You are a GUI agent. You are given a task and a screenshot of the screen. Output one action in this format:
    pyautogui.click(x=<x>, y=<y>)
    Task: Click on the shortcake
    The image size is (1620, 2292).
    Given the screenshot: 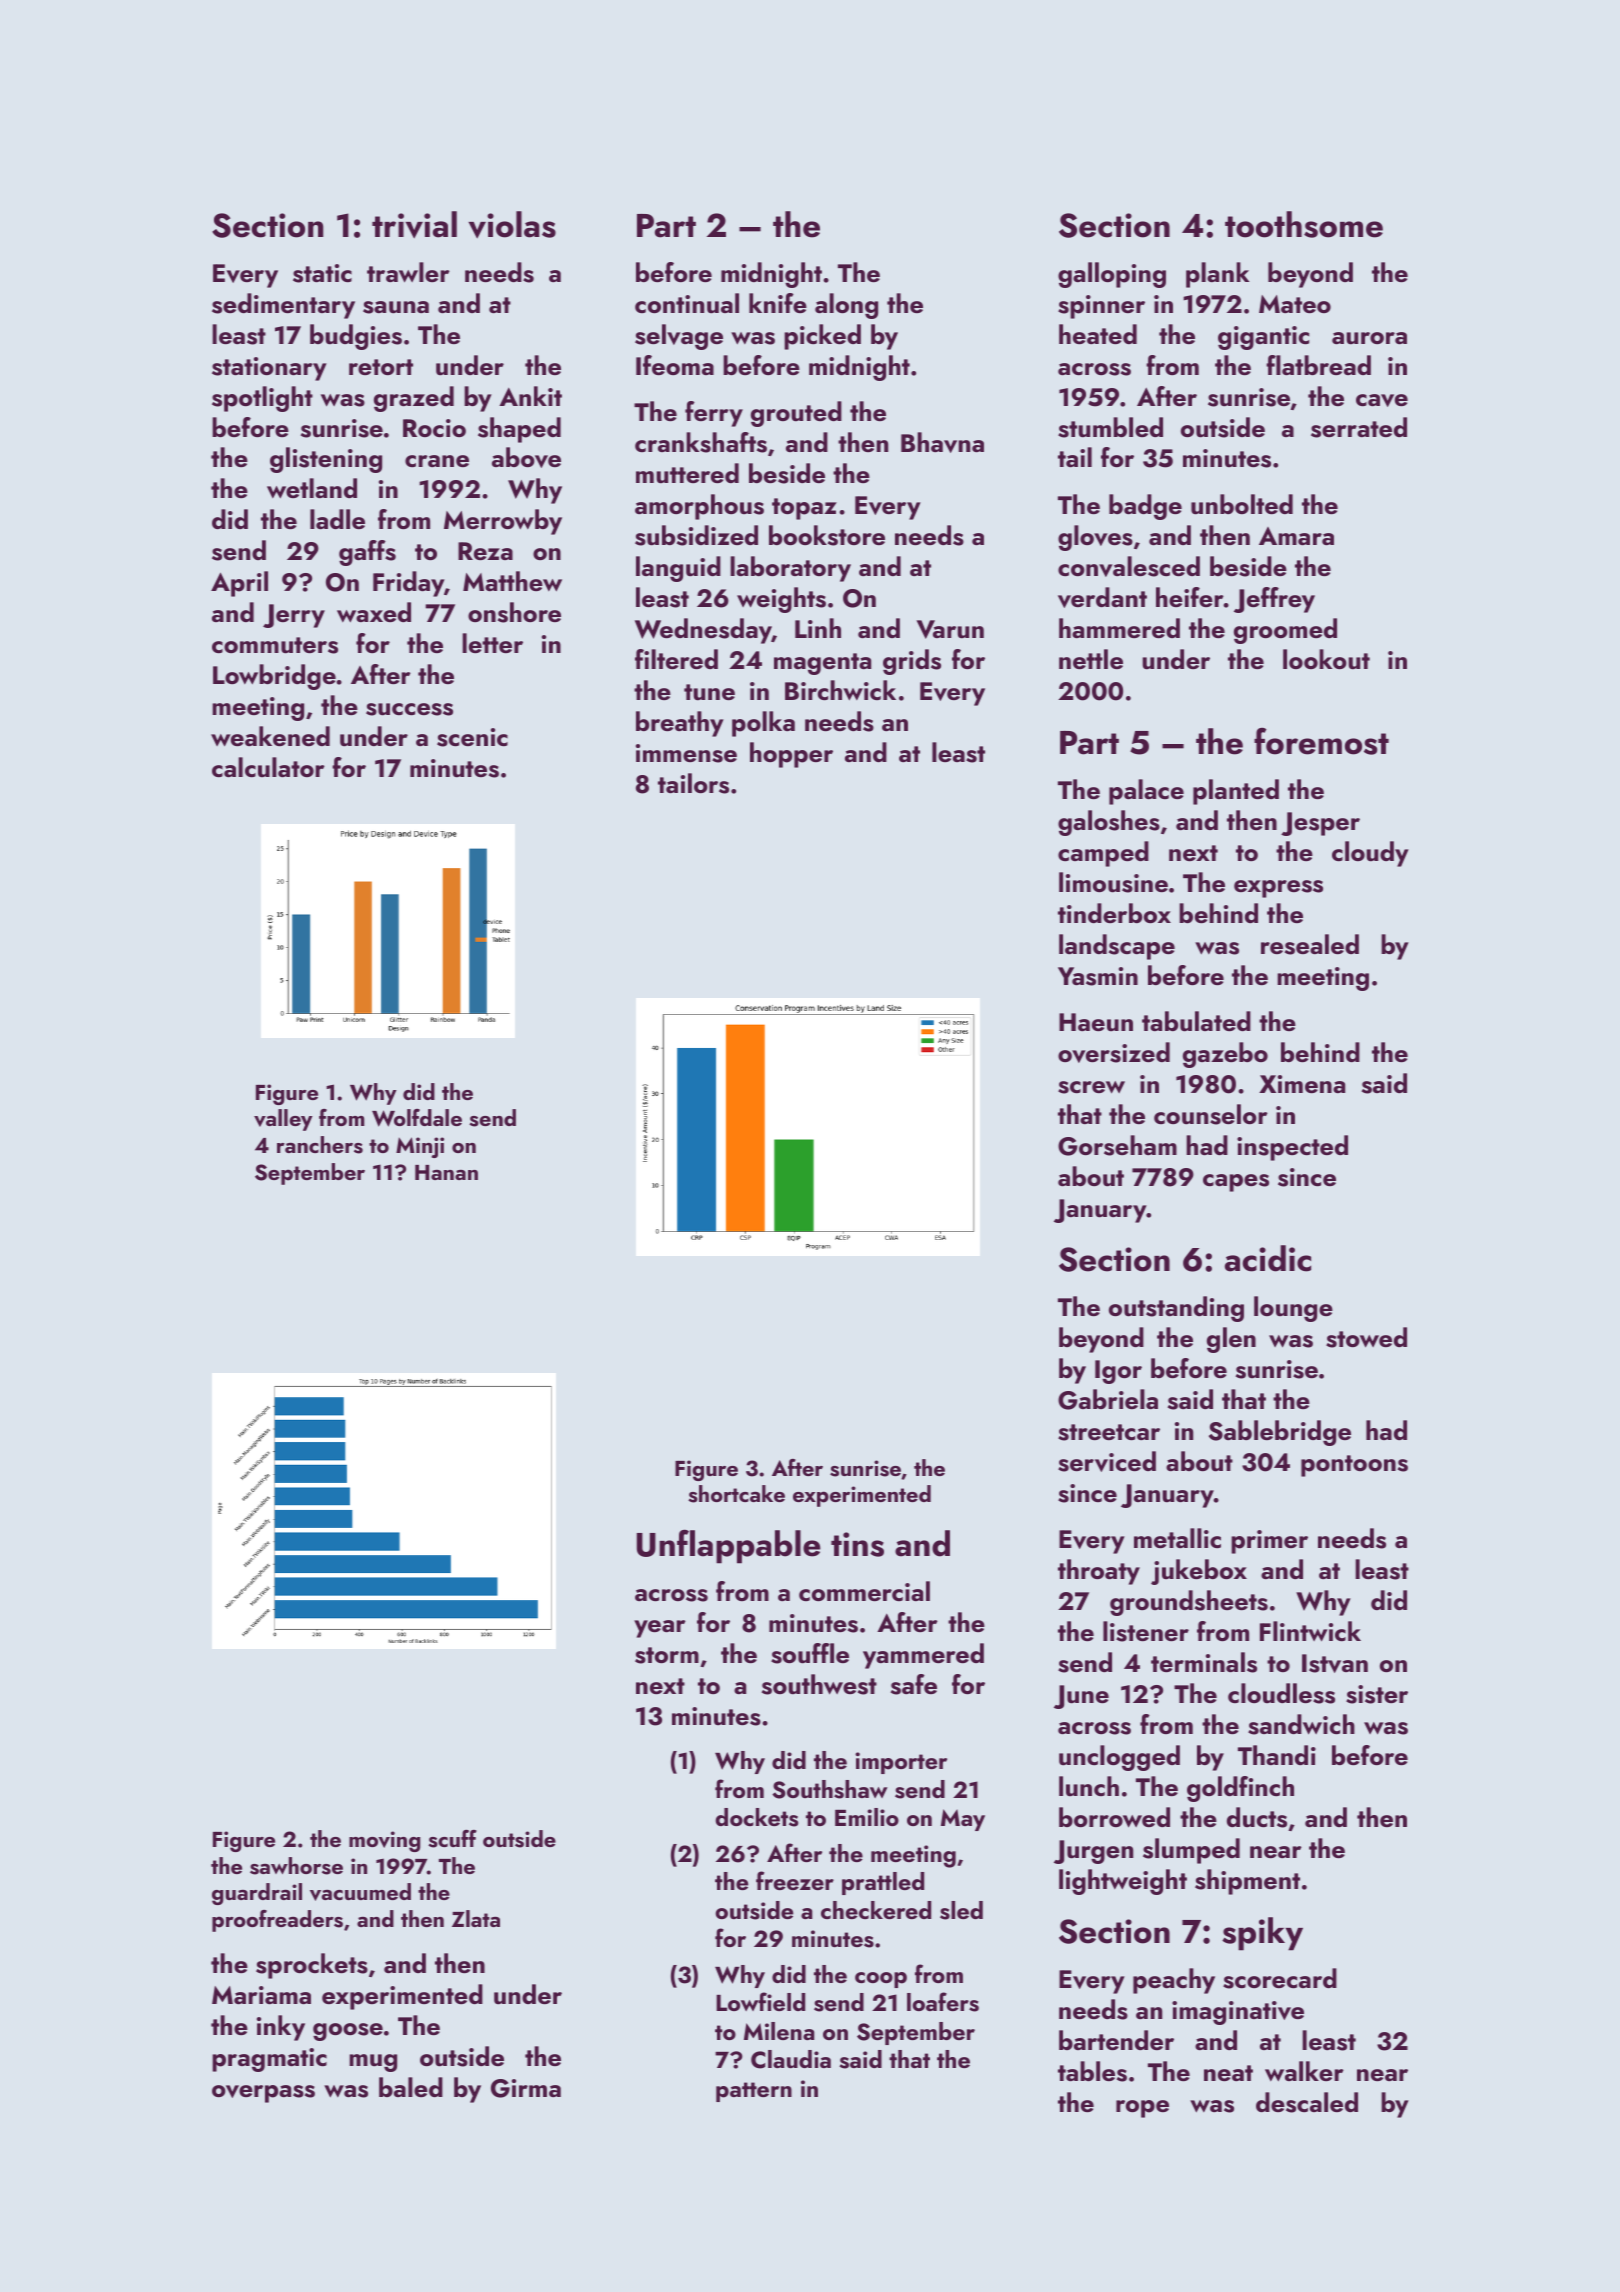 What is the action you would take?
    pyautogui.click(x=736, y=1494)
